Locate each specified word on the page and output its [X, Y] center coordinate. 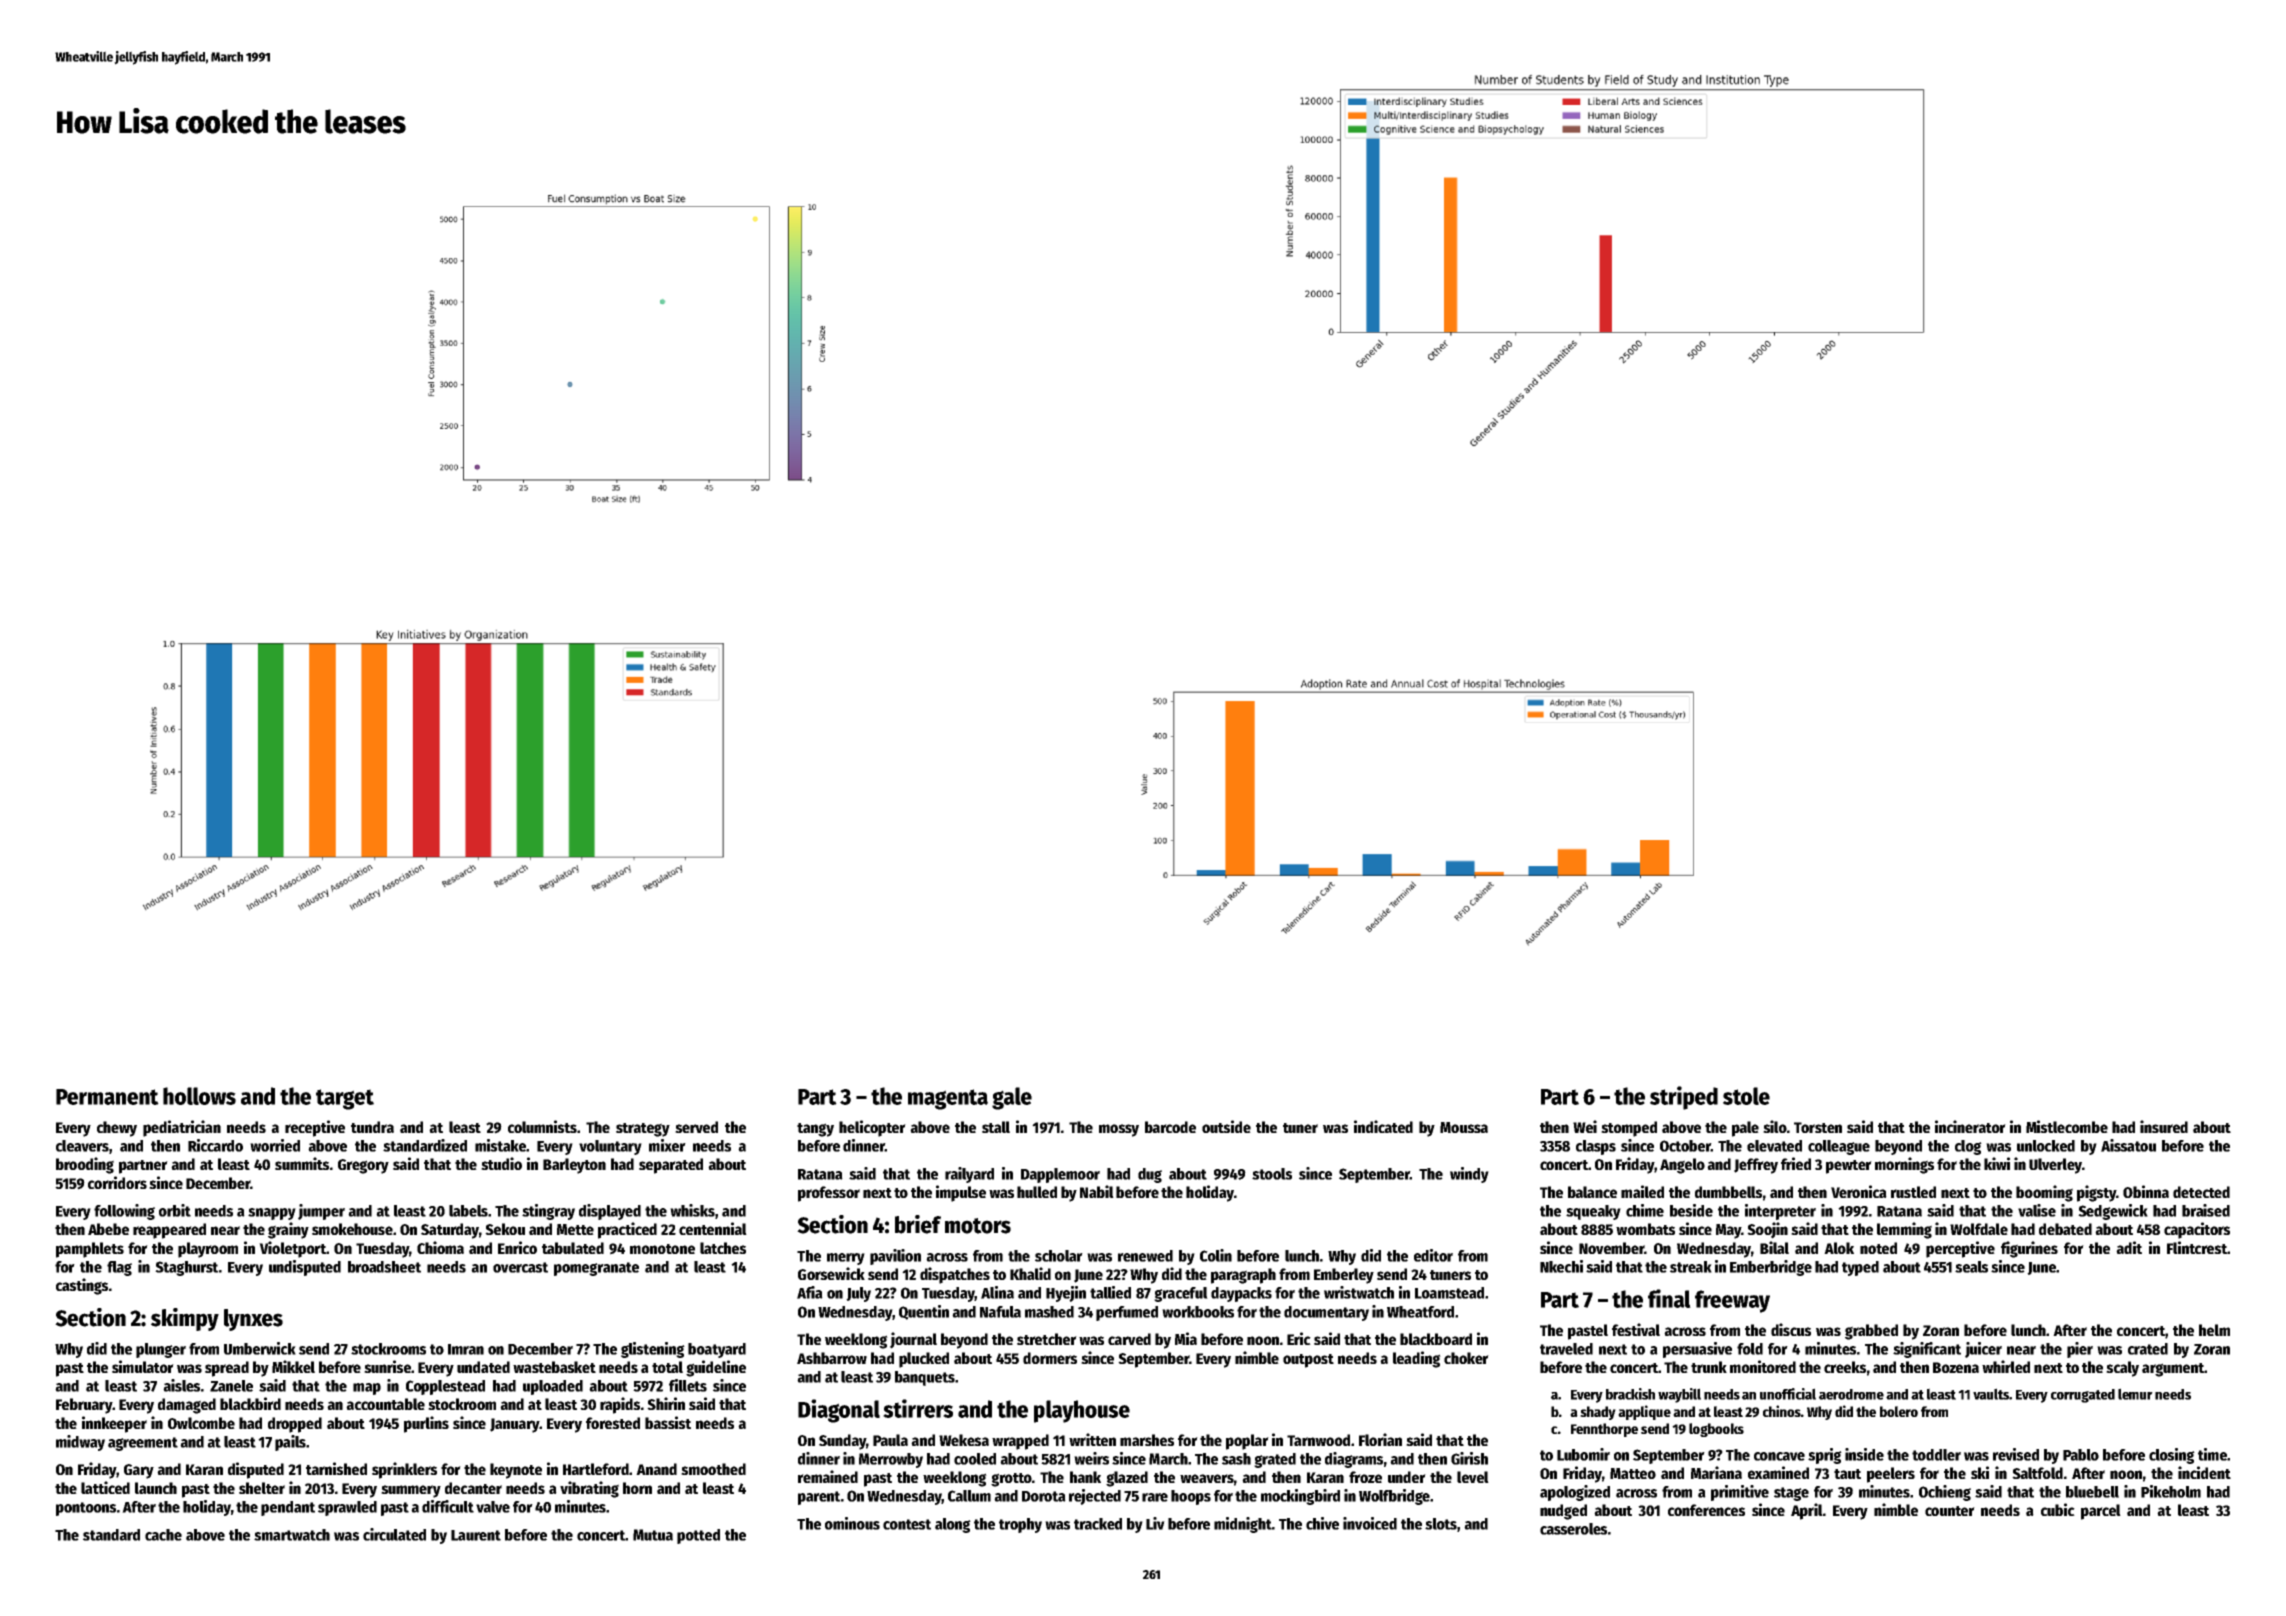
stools [1272, 1174]
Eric [1299, 1338]
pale [1745, 1129]
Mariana [1716, 1472]
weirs [1091, 1458]
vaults [1991, 1394]
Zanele [231, 1386]
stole [1746, 1096]
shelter [262, 1488]
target [345, 1099]
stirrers [918, 1408]
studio [501, 1163]
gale [1012, 1098]
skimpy [185, 1319]
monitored [1763, 1366]
